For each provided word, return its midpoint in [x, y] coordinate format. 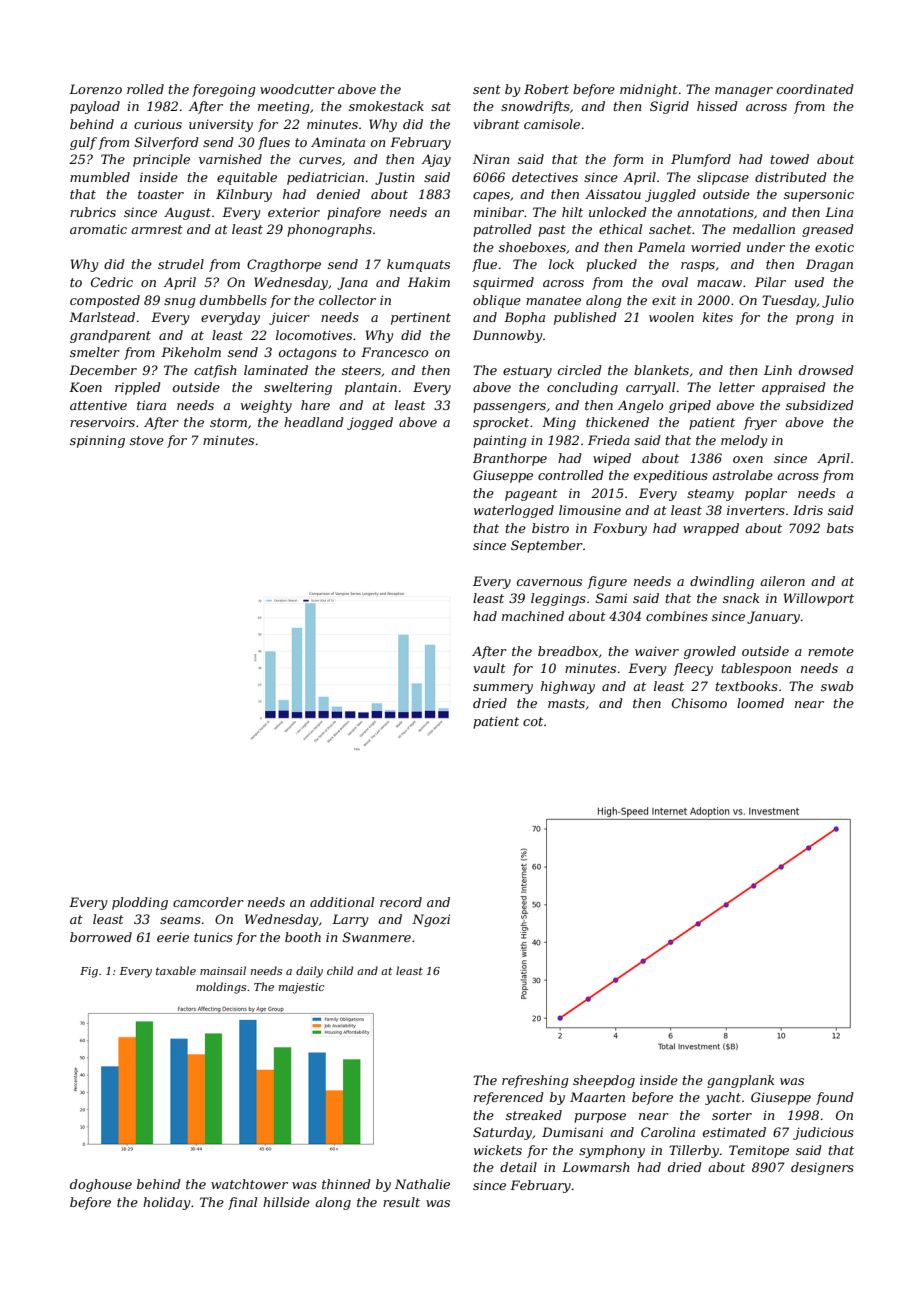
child [340, 970]
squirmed [503, 283]
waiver [657, 651]
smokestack [386, 106]
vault [489, 668]
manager [744, 92]
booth [303, 937]
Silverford [167, 143]
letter [737, 387]
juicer [289, 318]
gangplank [740, 1081]
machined [533, 616]
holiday [166, 1203]
